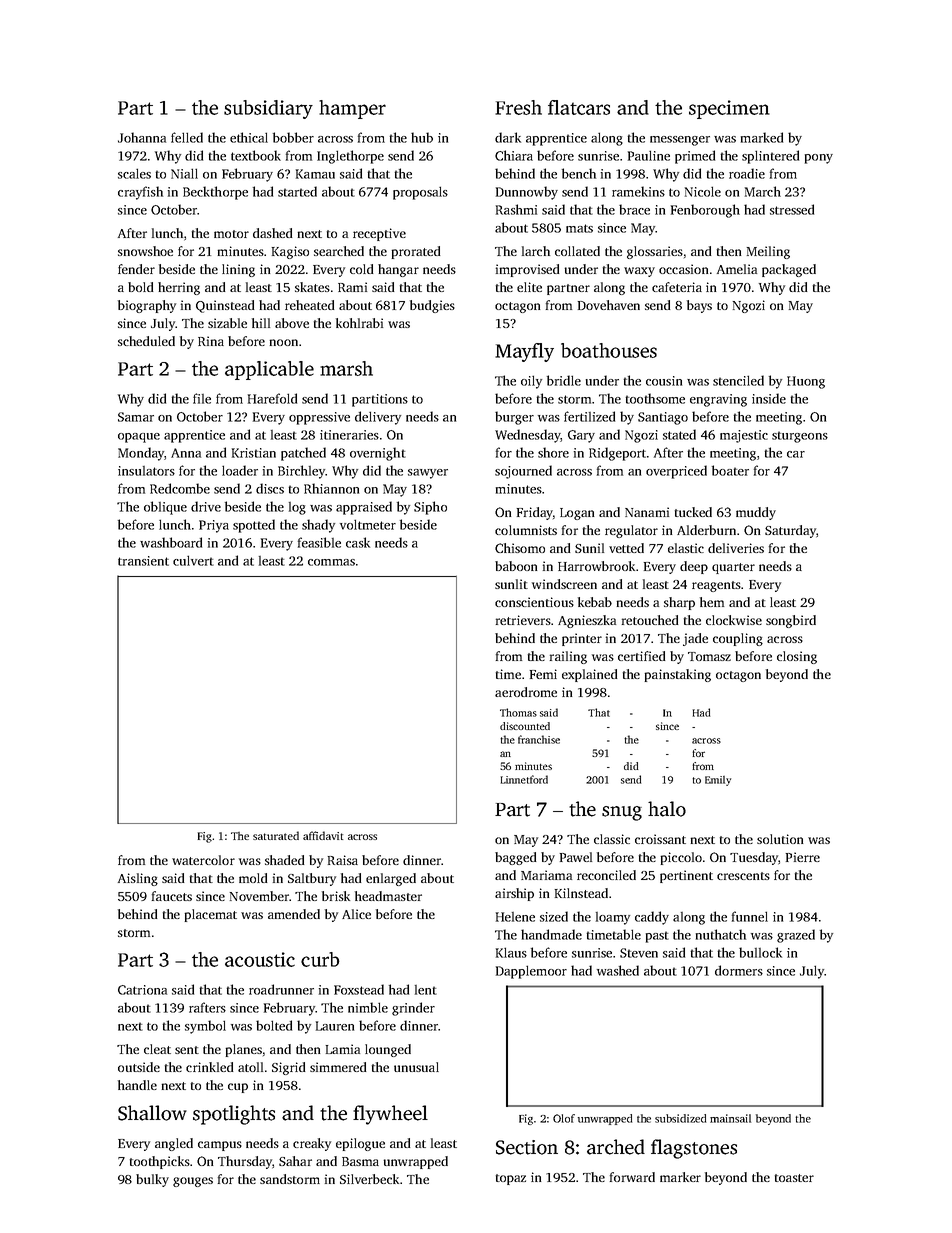 The height and width of the document is (1233, 952). What do you see at coordinates (794, 1178) in the document?
I see `toaster` at bounding box center [794, 1178].
